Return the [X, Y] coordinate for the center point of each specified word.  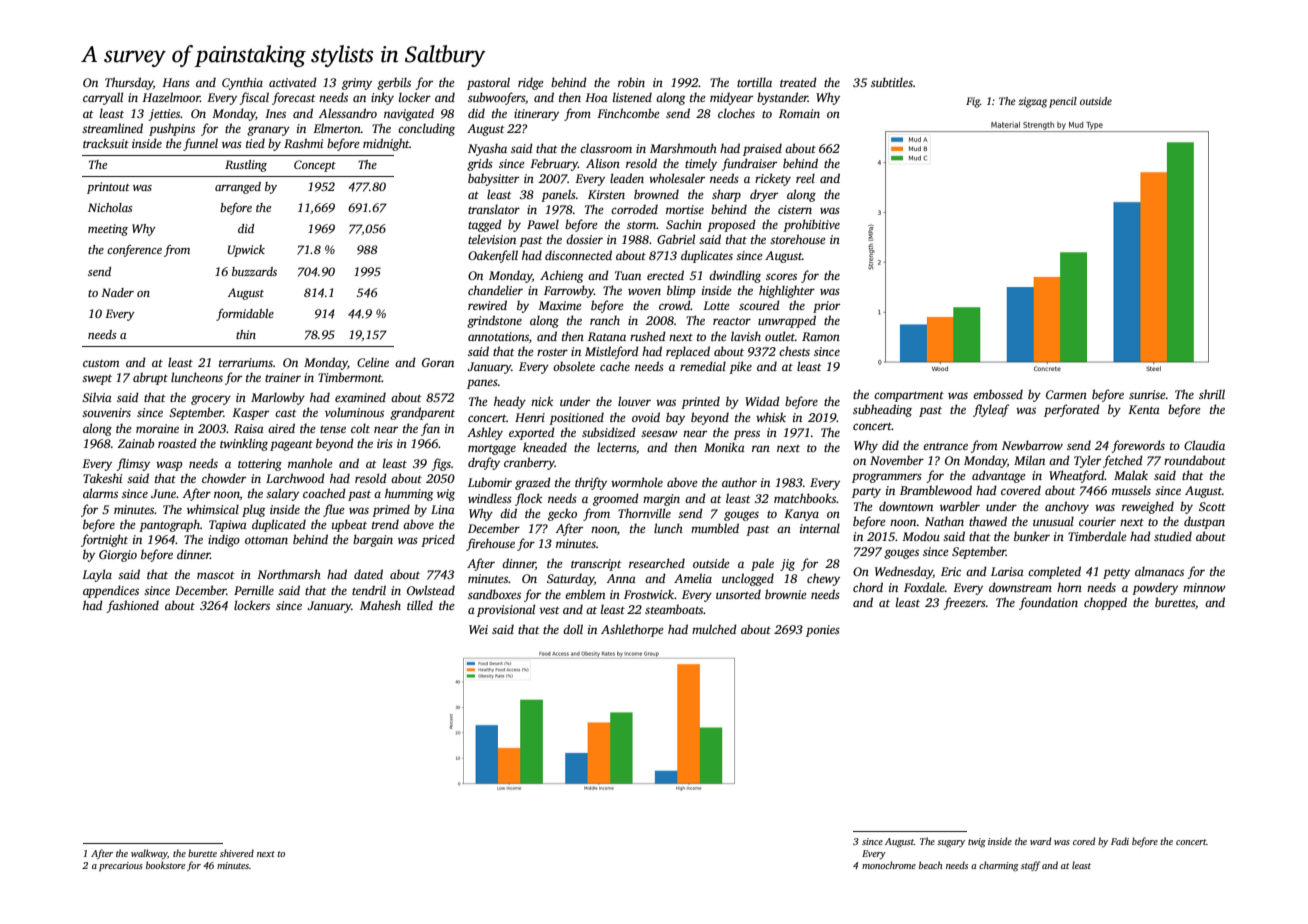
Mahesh [380, 605]
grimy [357, 84]
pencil [1063, 102]
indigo [224, 540]
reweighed [1148, 507]
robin [631, 82]
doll [573, 629]
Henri [530, 417]
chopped [1105, 603]
